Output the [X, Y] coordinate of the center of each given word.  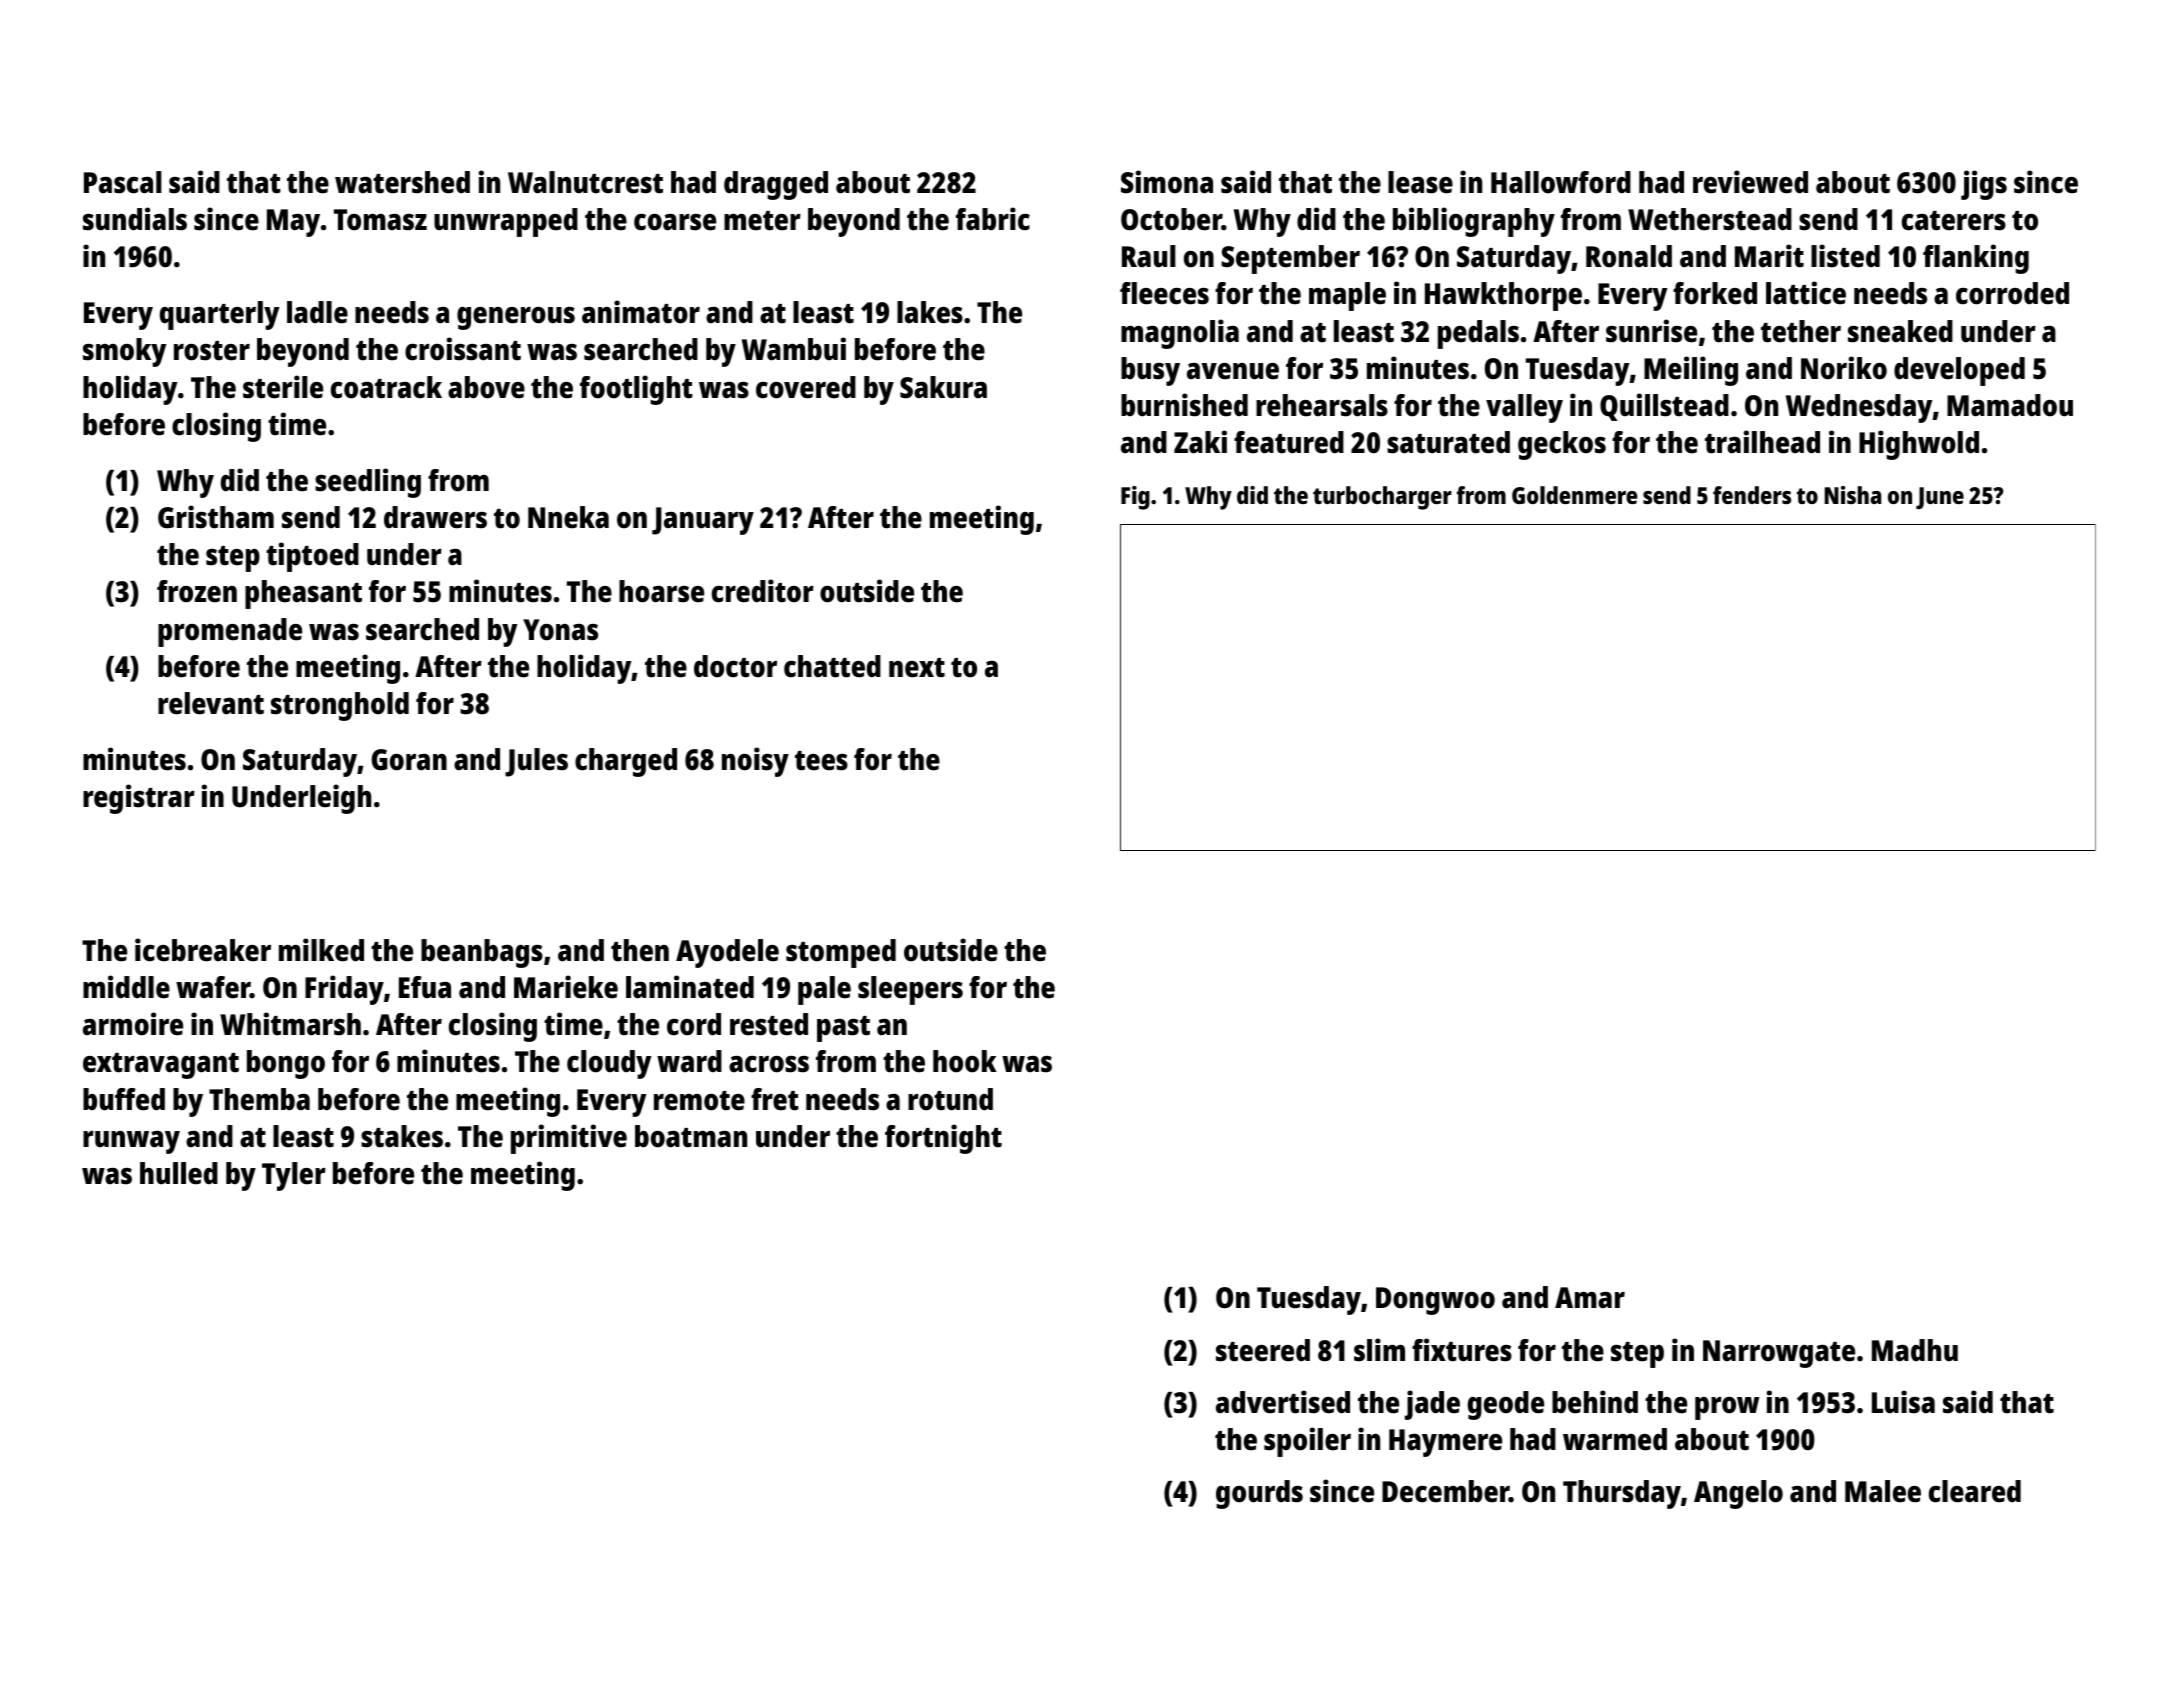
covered [806, 387]
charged [626, 762]
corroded [2012, 293]
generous [516, 318]
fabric [993, 219]
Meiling [1691, 371]
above [486, 387]
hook [965, 1061]
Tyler [294, 1176]
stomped [841, 953]
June [1940, 498]
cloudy [609, 1064]
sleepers [910, 990]
